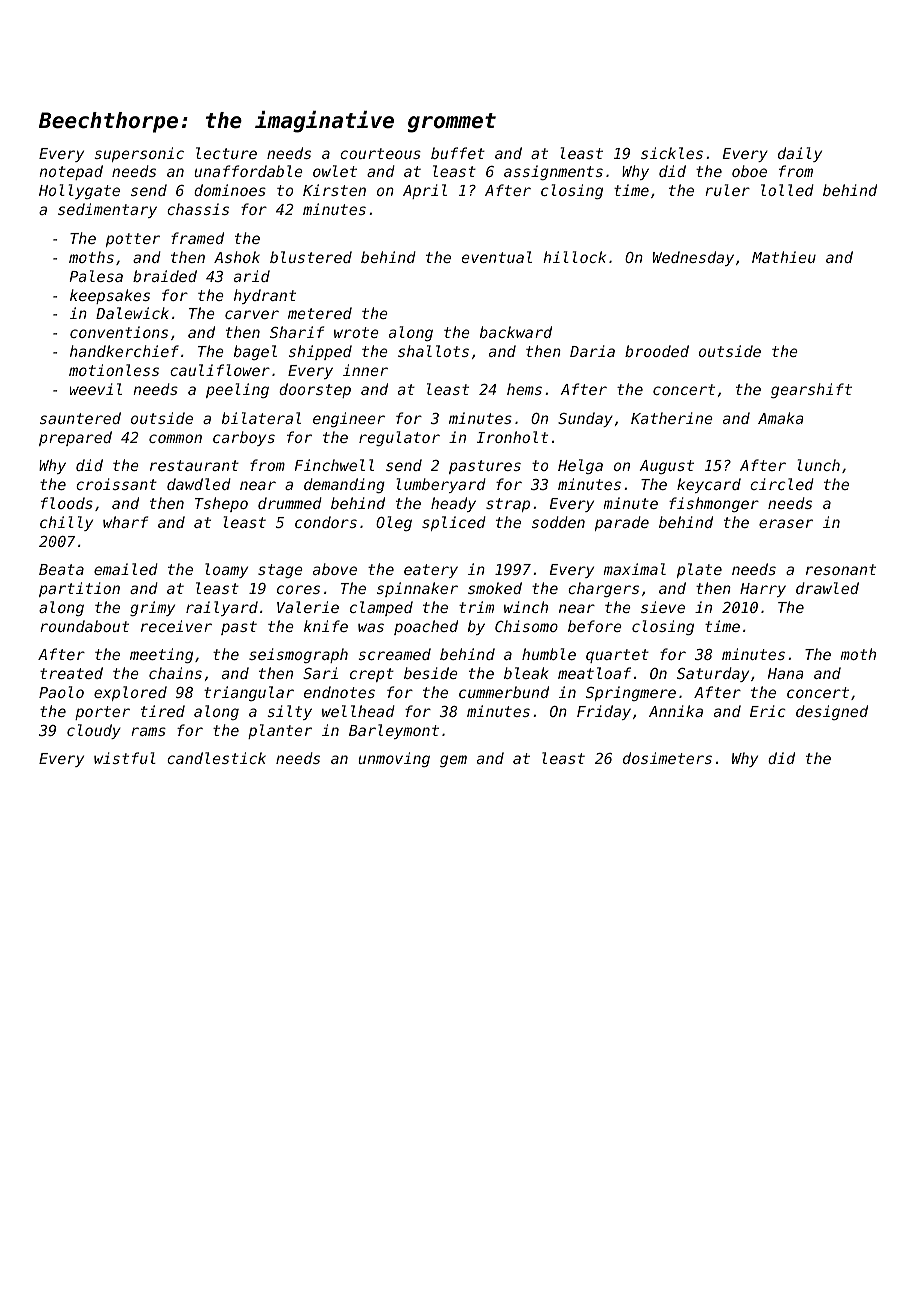 This page has width=924, height=1308. What do you see at coordinates (133, 240) in the page?
I see `potter` at bounding box center [133, 240].
